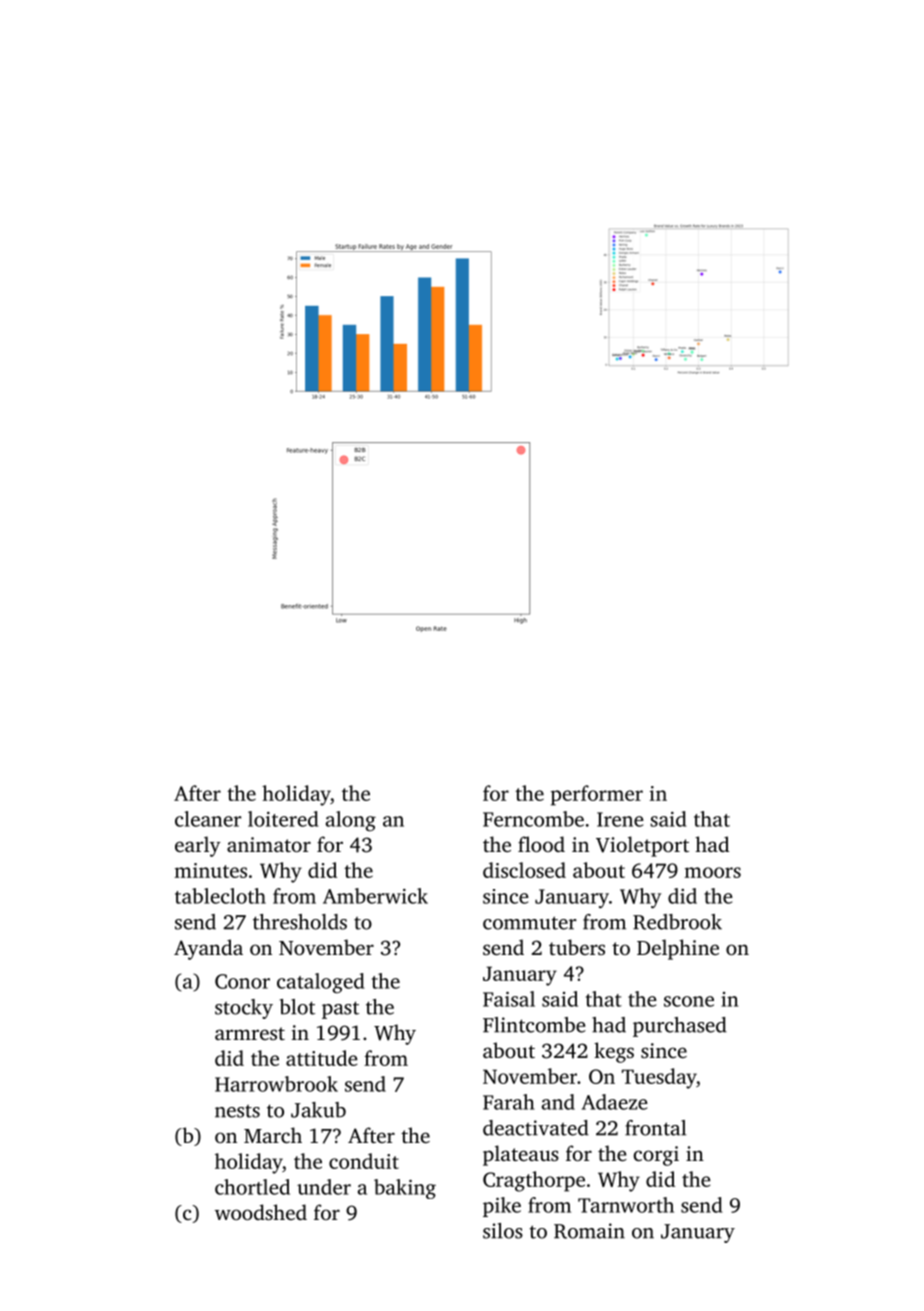 The image size is (924, 1311). What do you see at coordinates (318, 1110) in the screenshot?
I see `Jakub` at bounding box center [318, 1110].
